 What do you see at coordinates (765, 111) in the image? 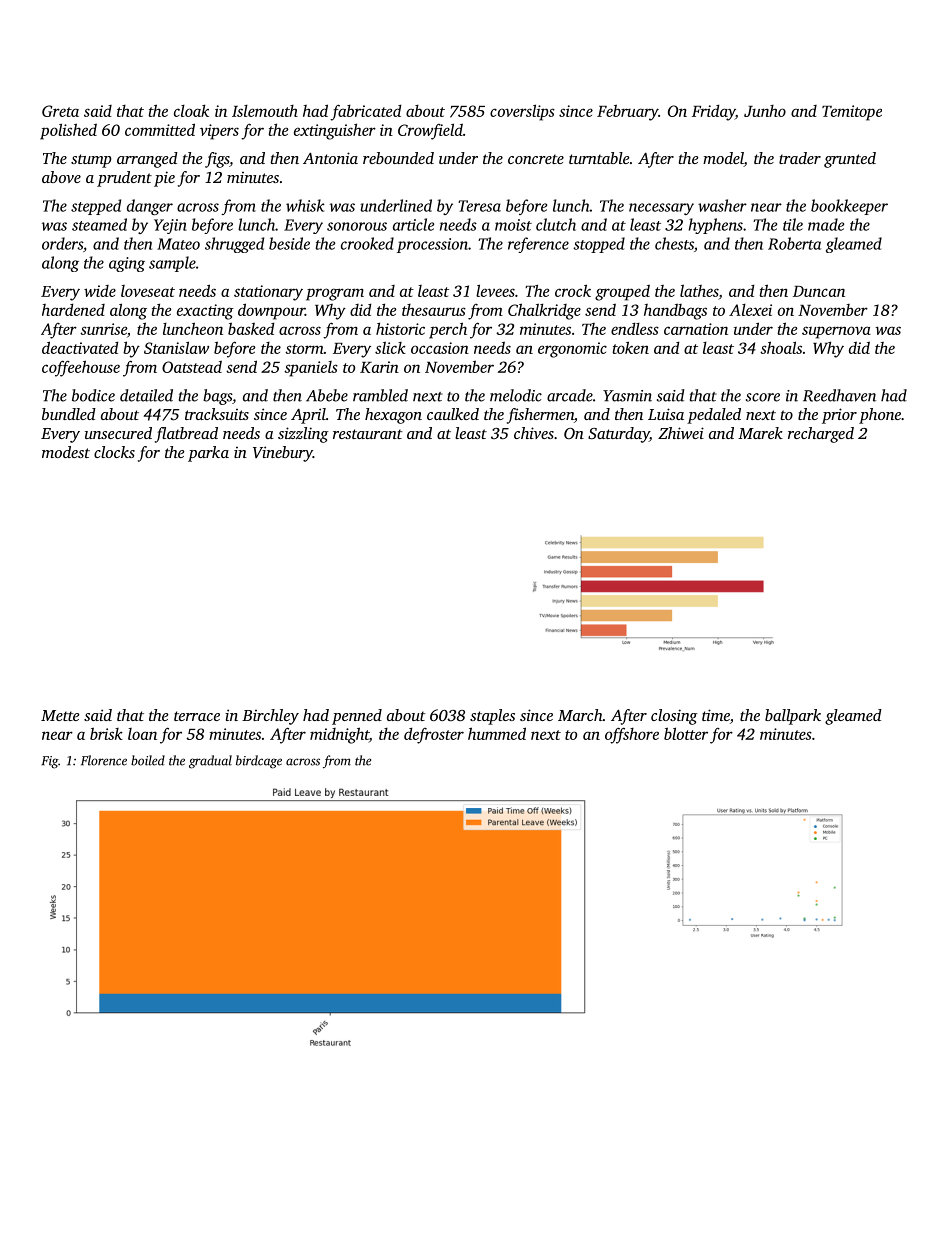
I see `Junho` at bounding box center [765, 111].
